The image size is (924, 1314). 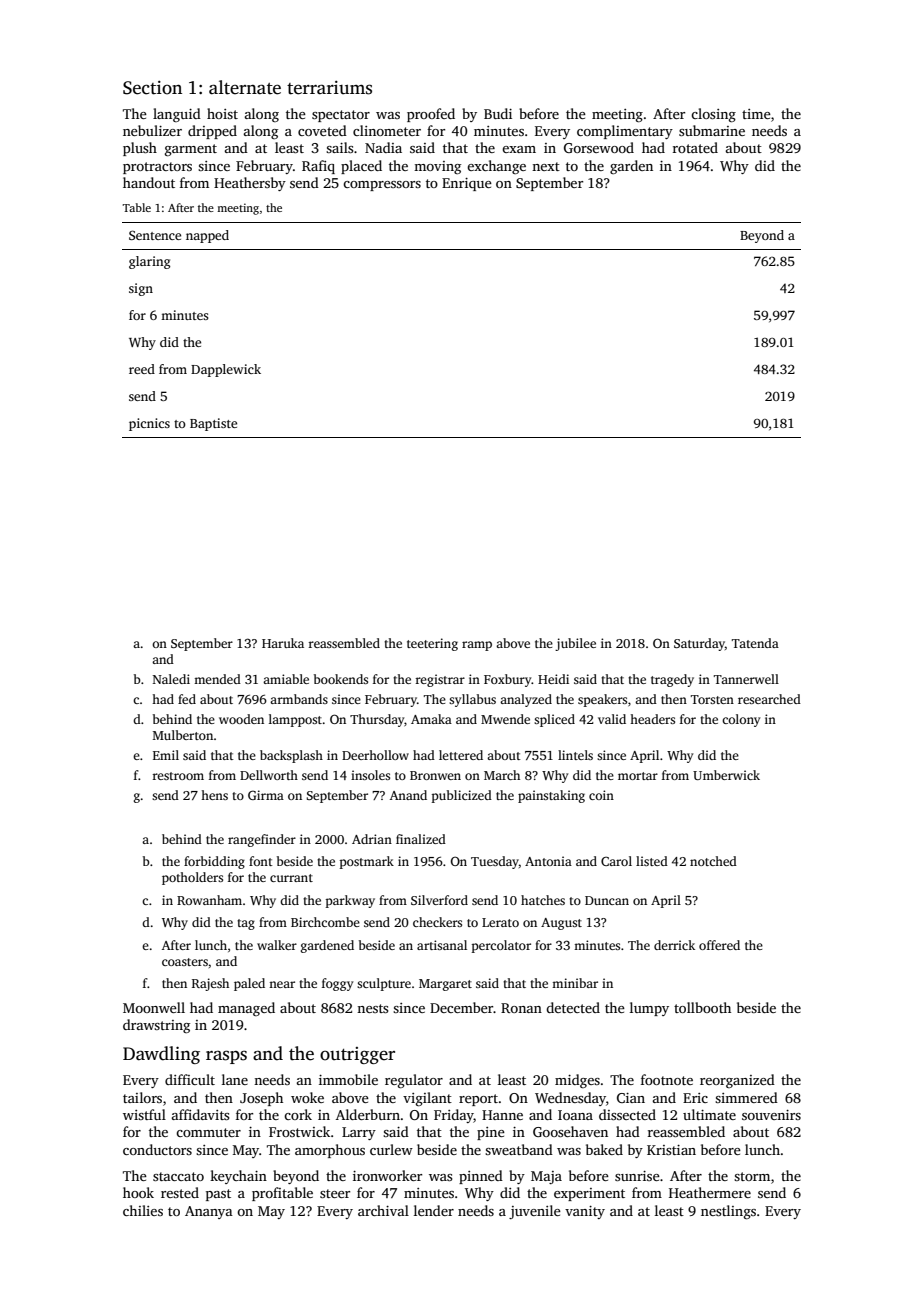 What do you see at coordinates (166, 755) in the image?
I see `Emil` at bounding box center [166, 755].
